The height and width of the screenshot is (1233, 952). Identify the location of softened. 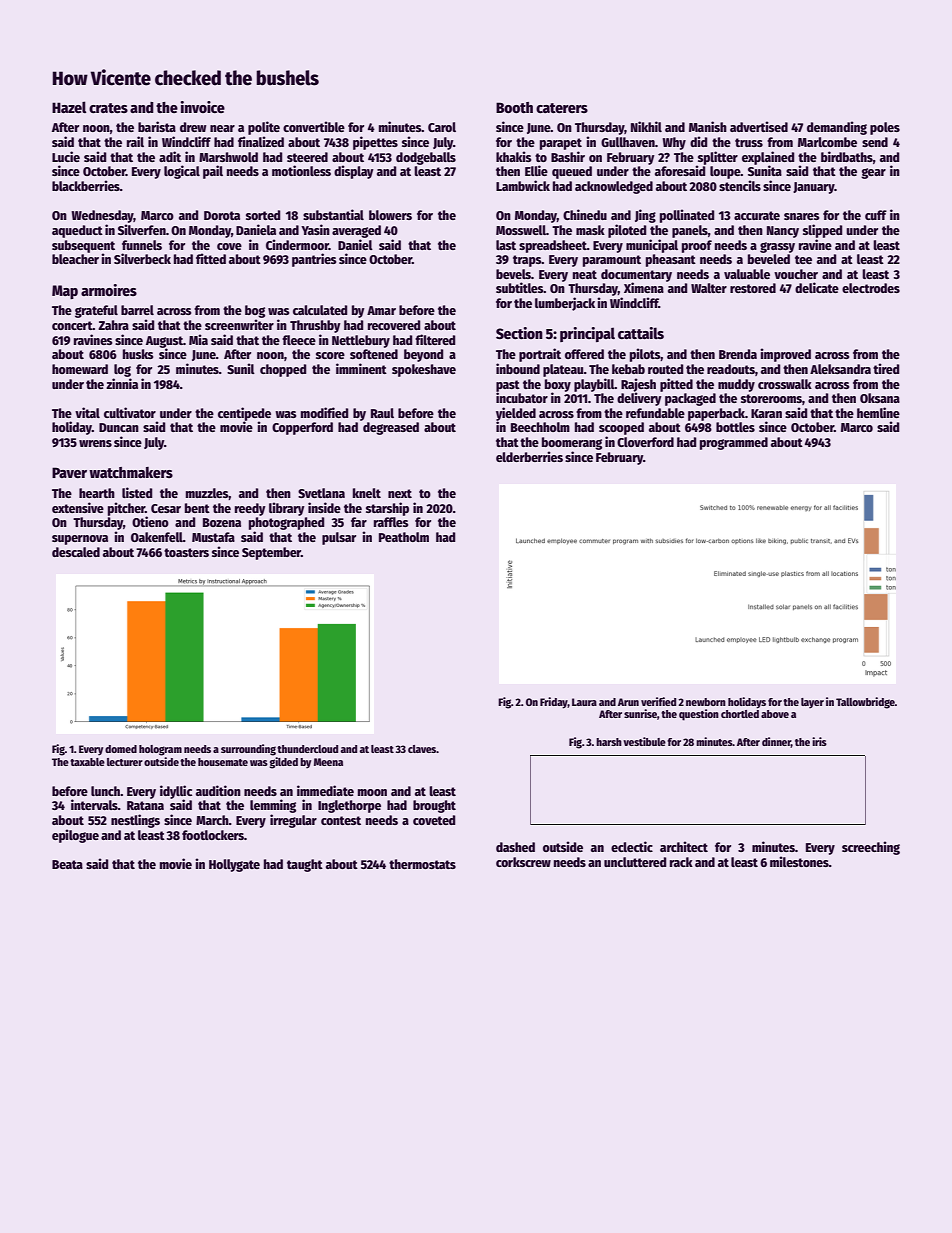
(374, 354).
